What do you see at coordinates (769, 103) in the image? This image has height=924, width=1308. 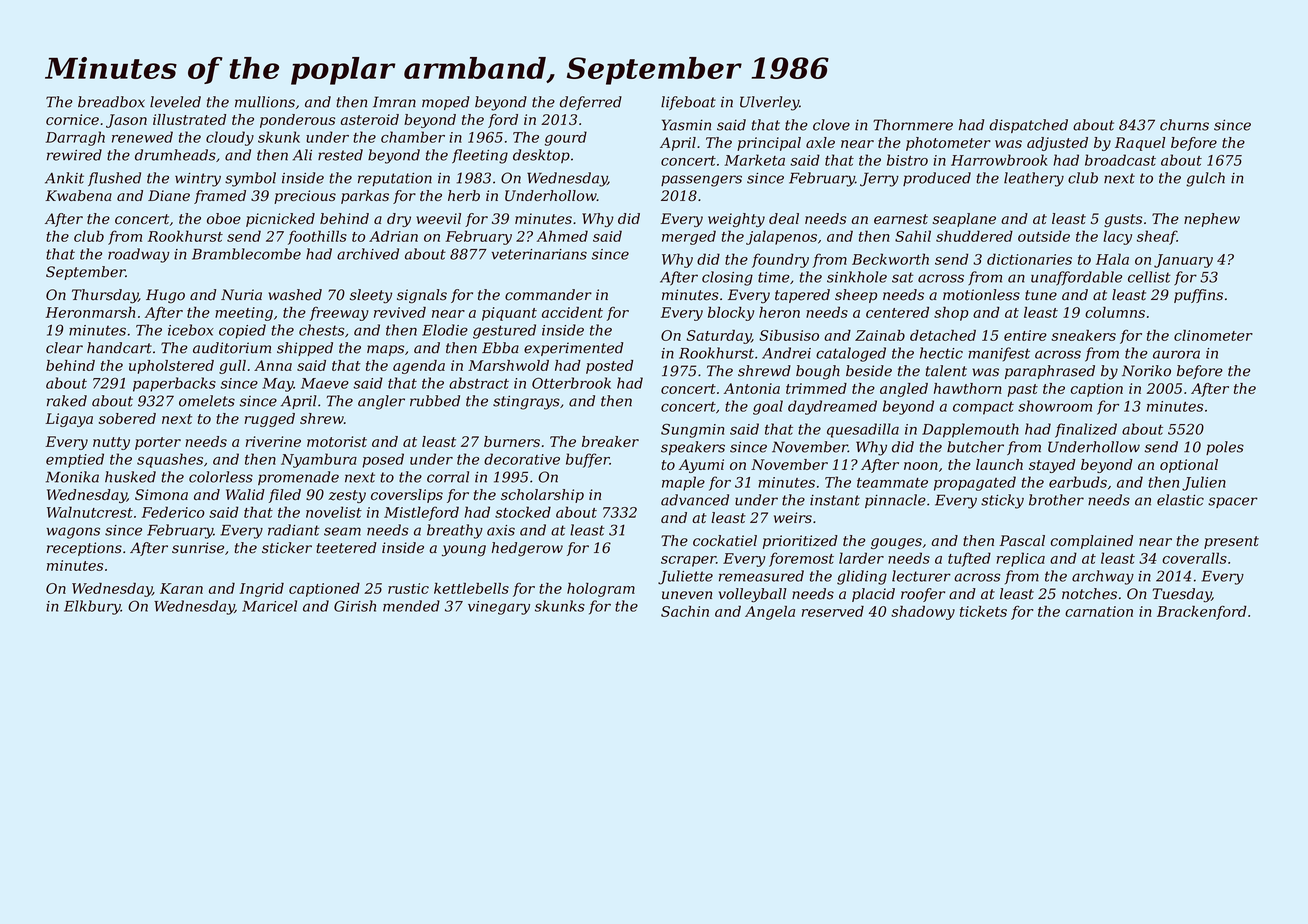 I see `Ulverley` at bounding box center [769, 103].
